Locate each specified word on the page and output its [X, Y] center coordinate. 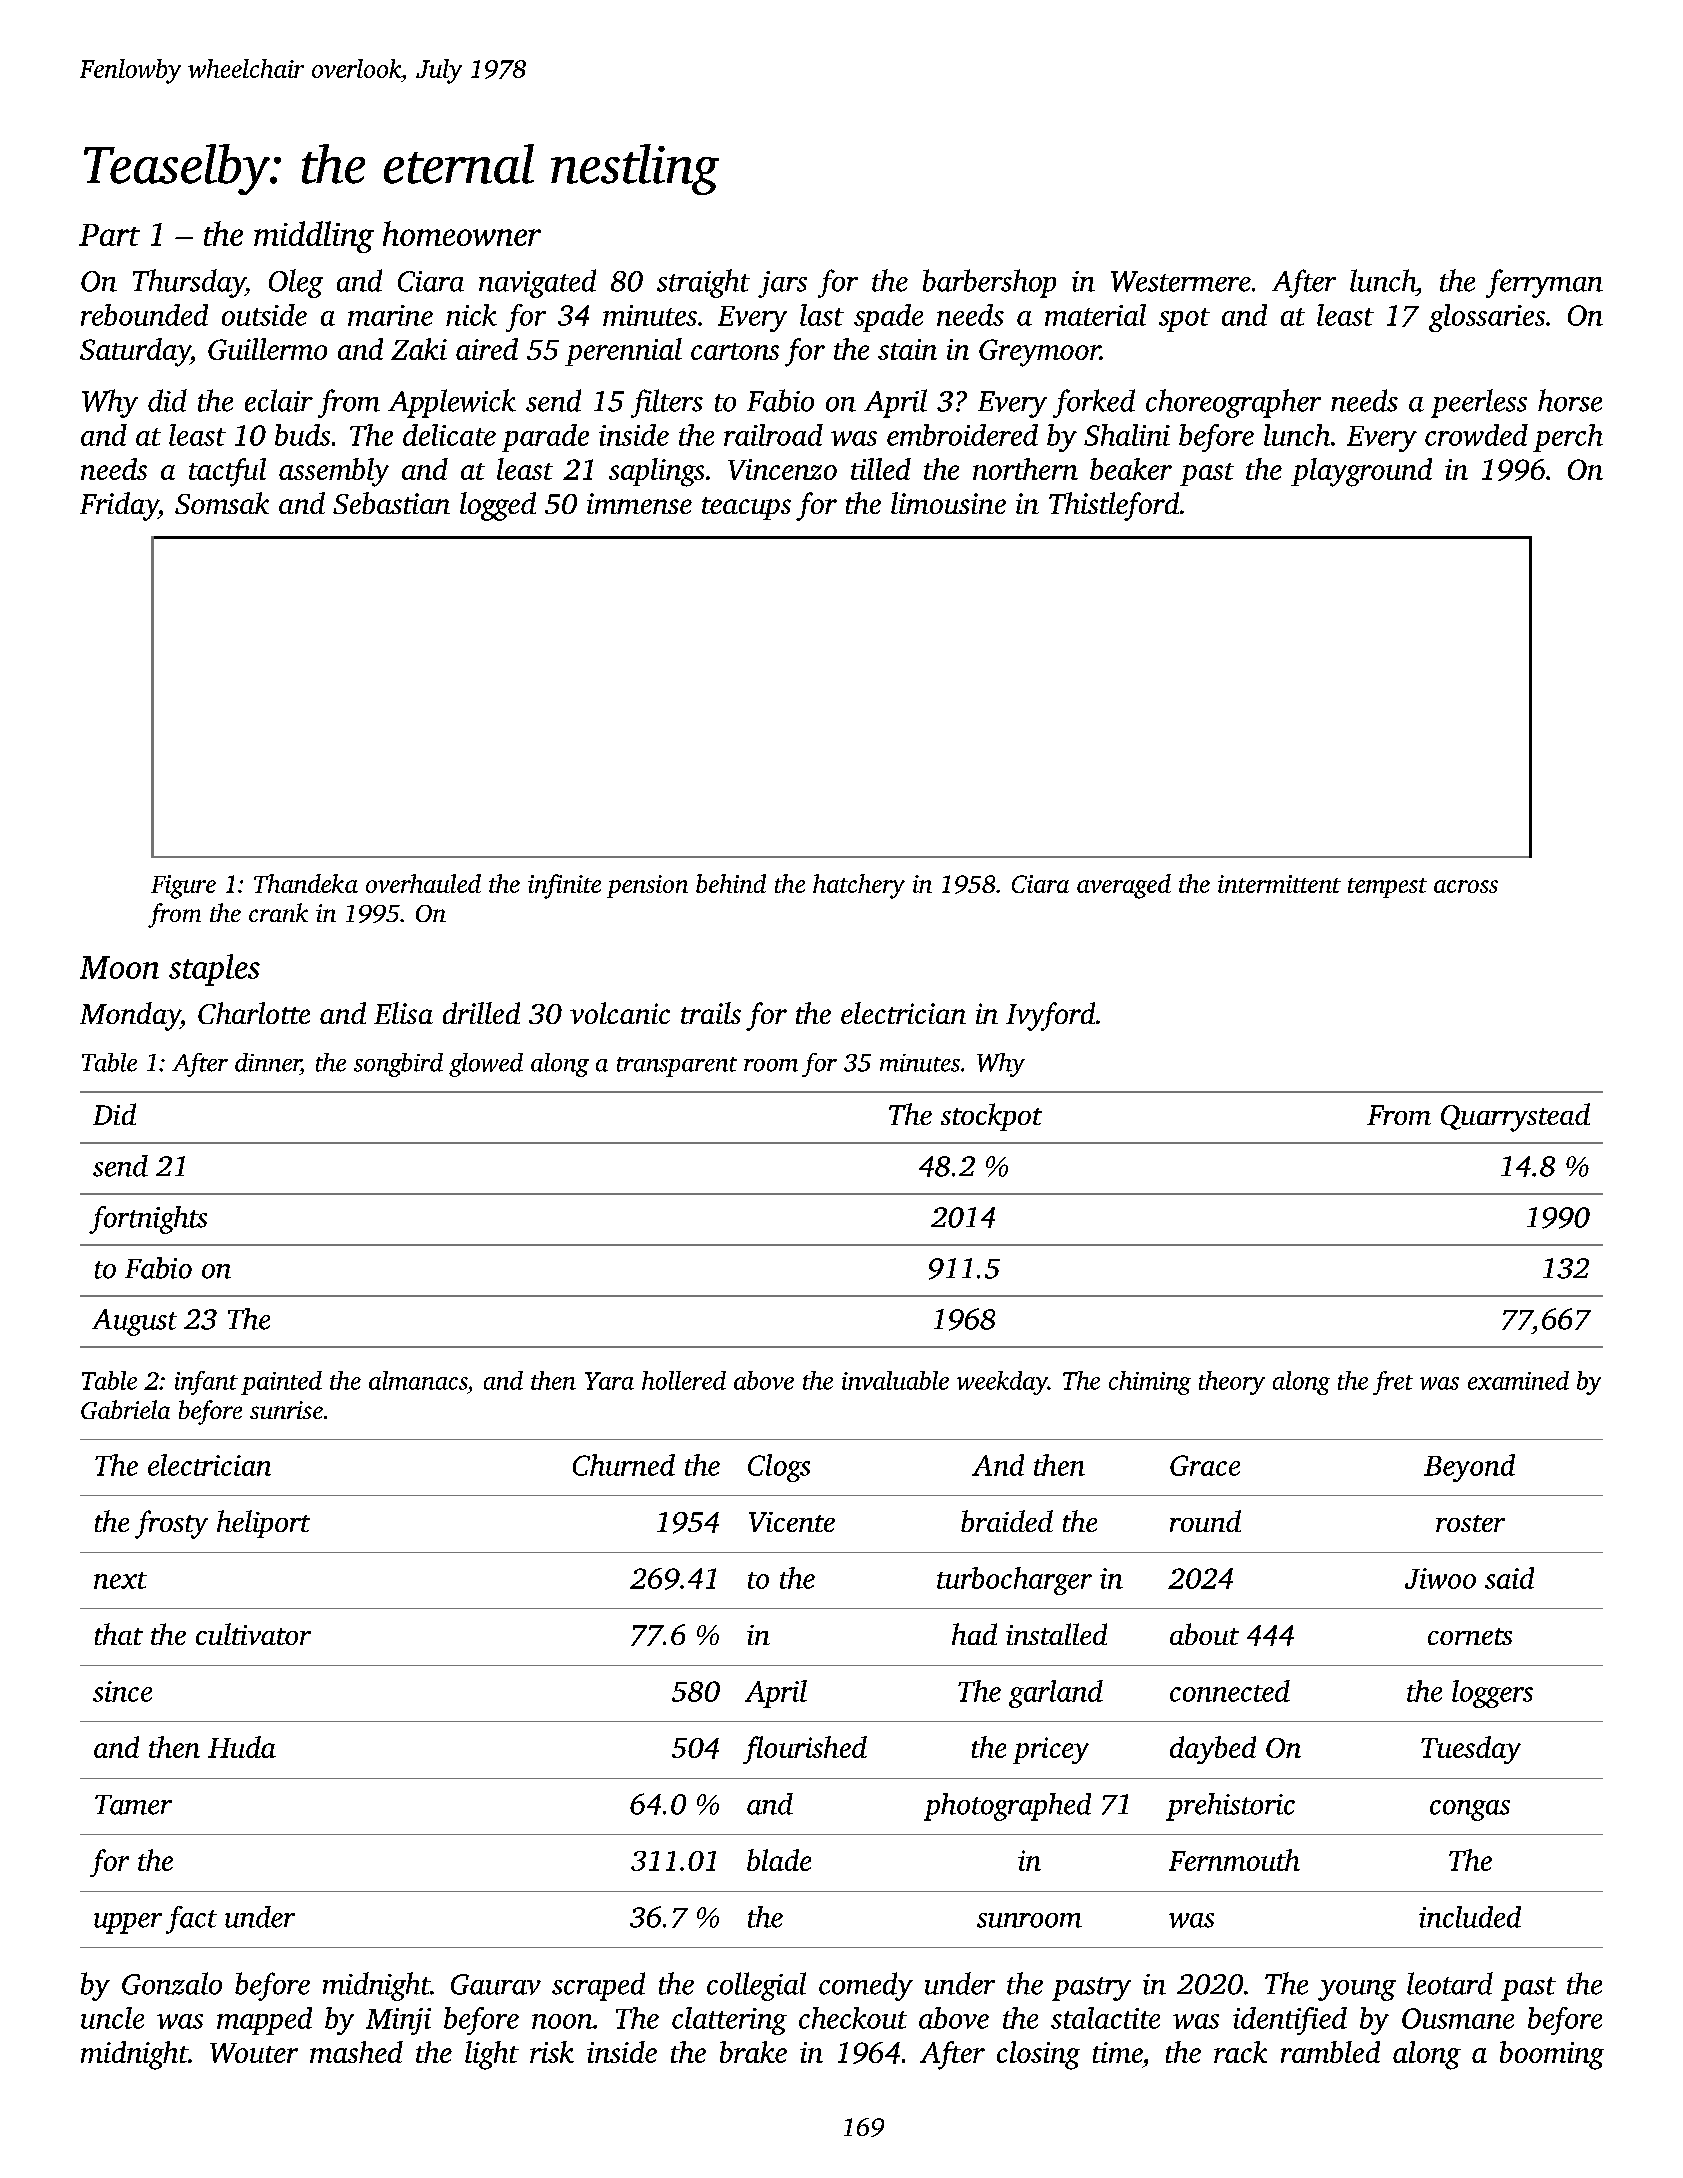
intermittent [1279, 884]
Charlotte [254, 1013]
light [492, 2055]
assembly [334, 472]
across [1466, 886]
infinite [564, 886]
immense [639, 503]
